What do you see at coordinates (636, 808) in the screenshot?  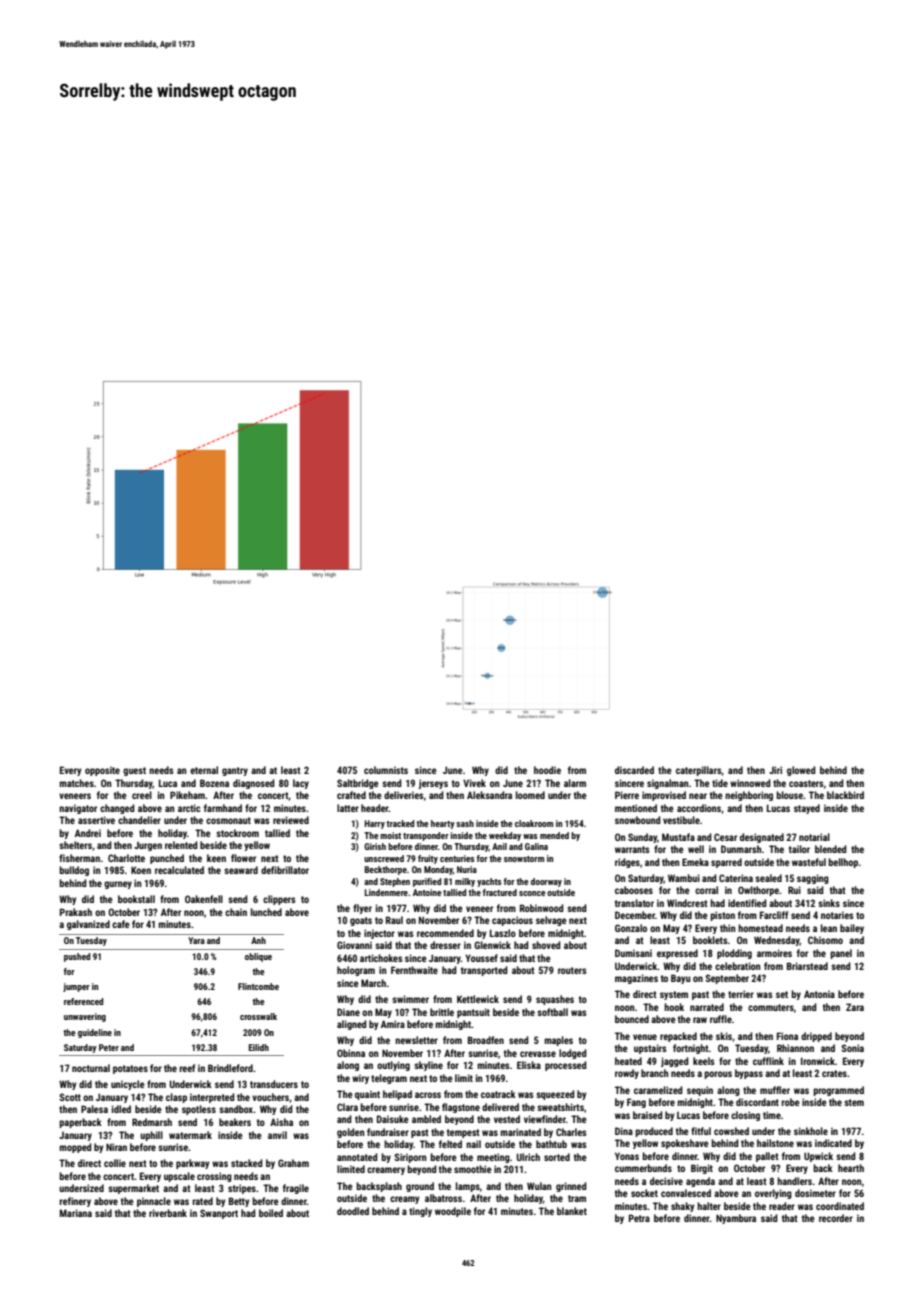 I see `mentioned` at bounding box center [636, 808].
